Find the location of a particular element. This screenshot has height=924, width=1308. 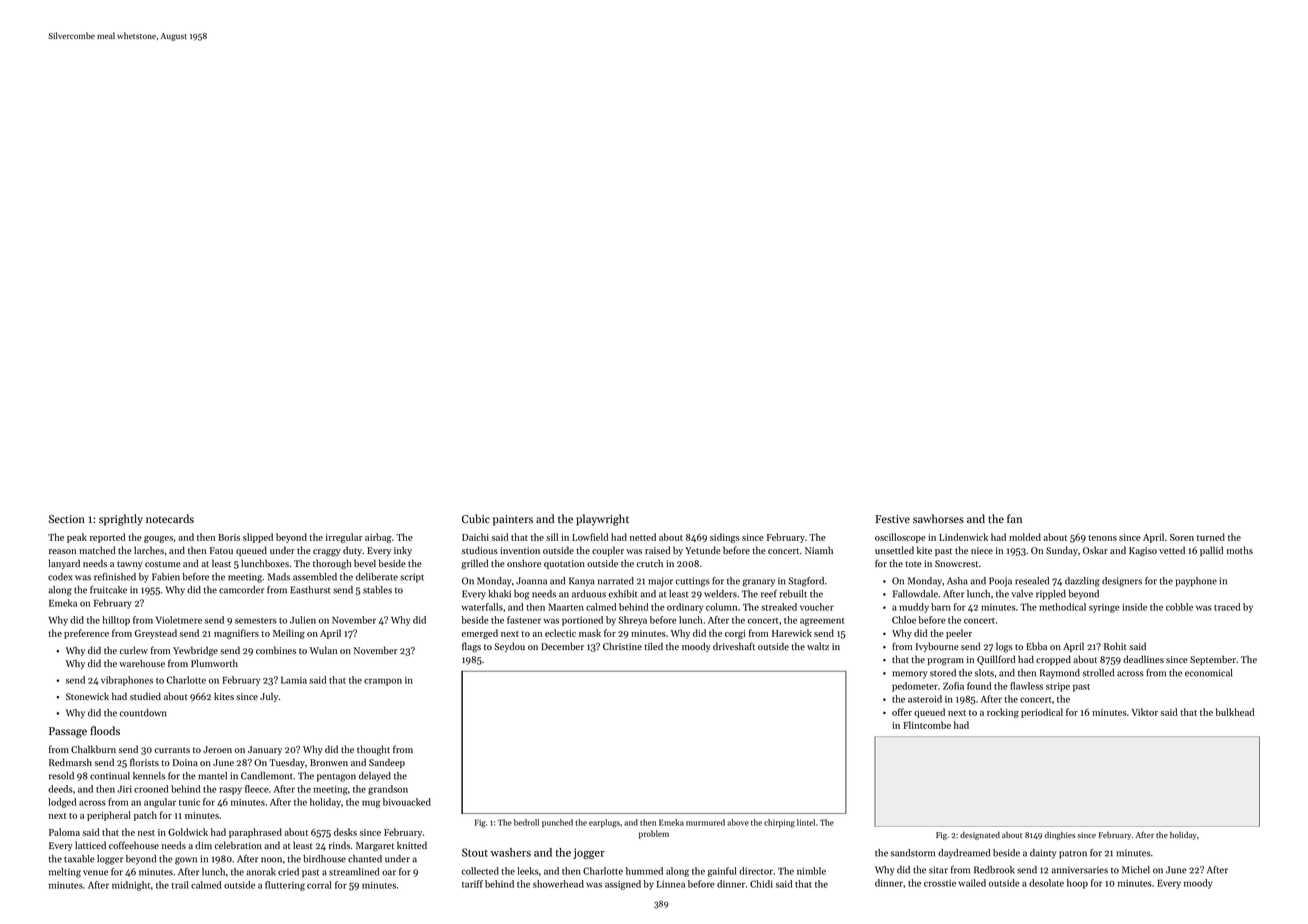

gainful is located at coordinates (722, 872).
